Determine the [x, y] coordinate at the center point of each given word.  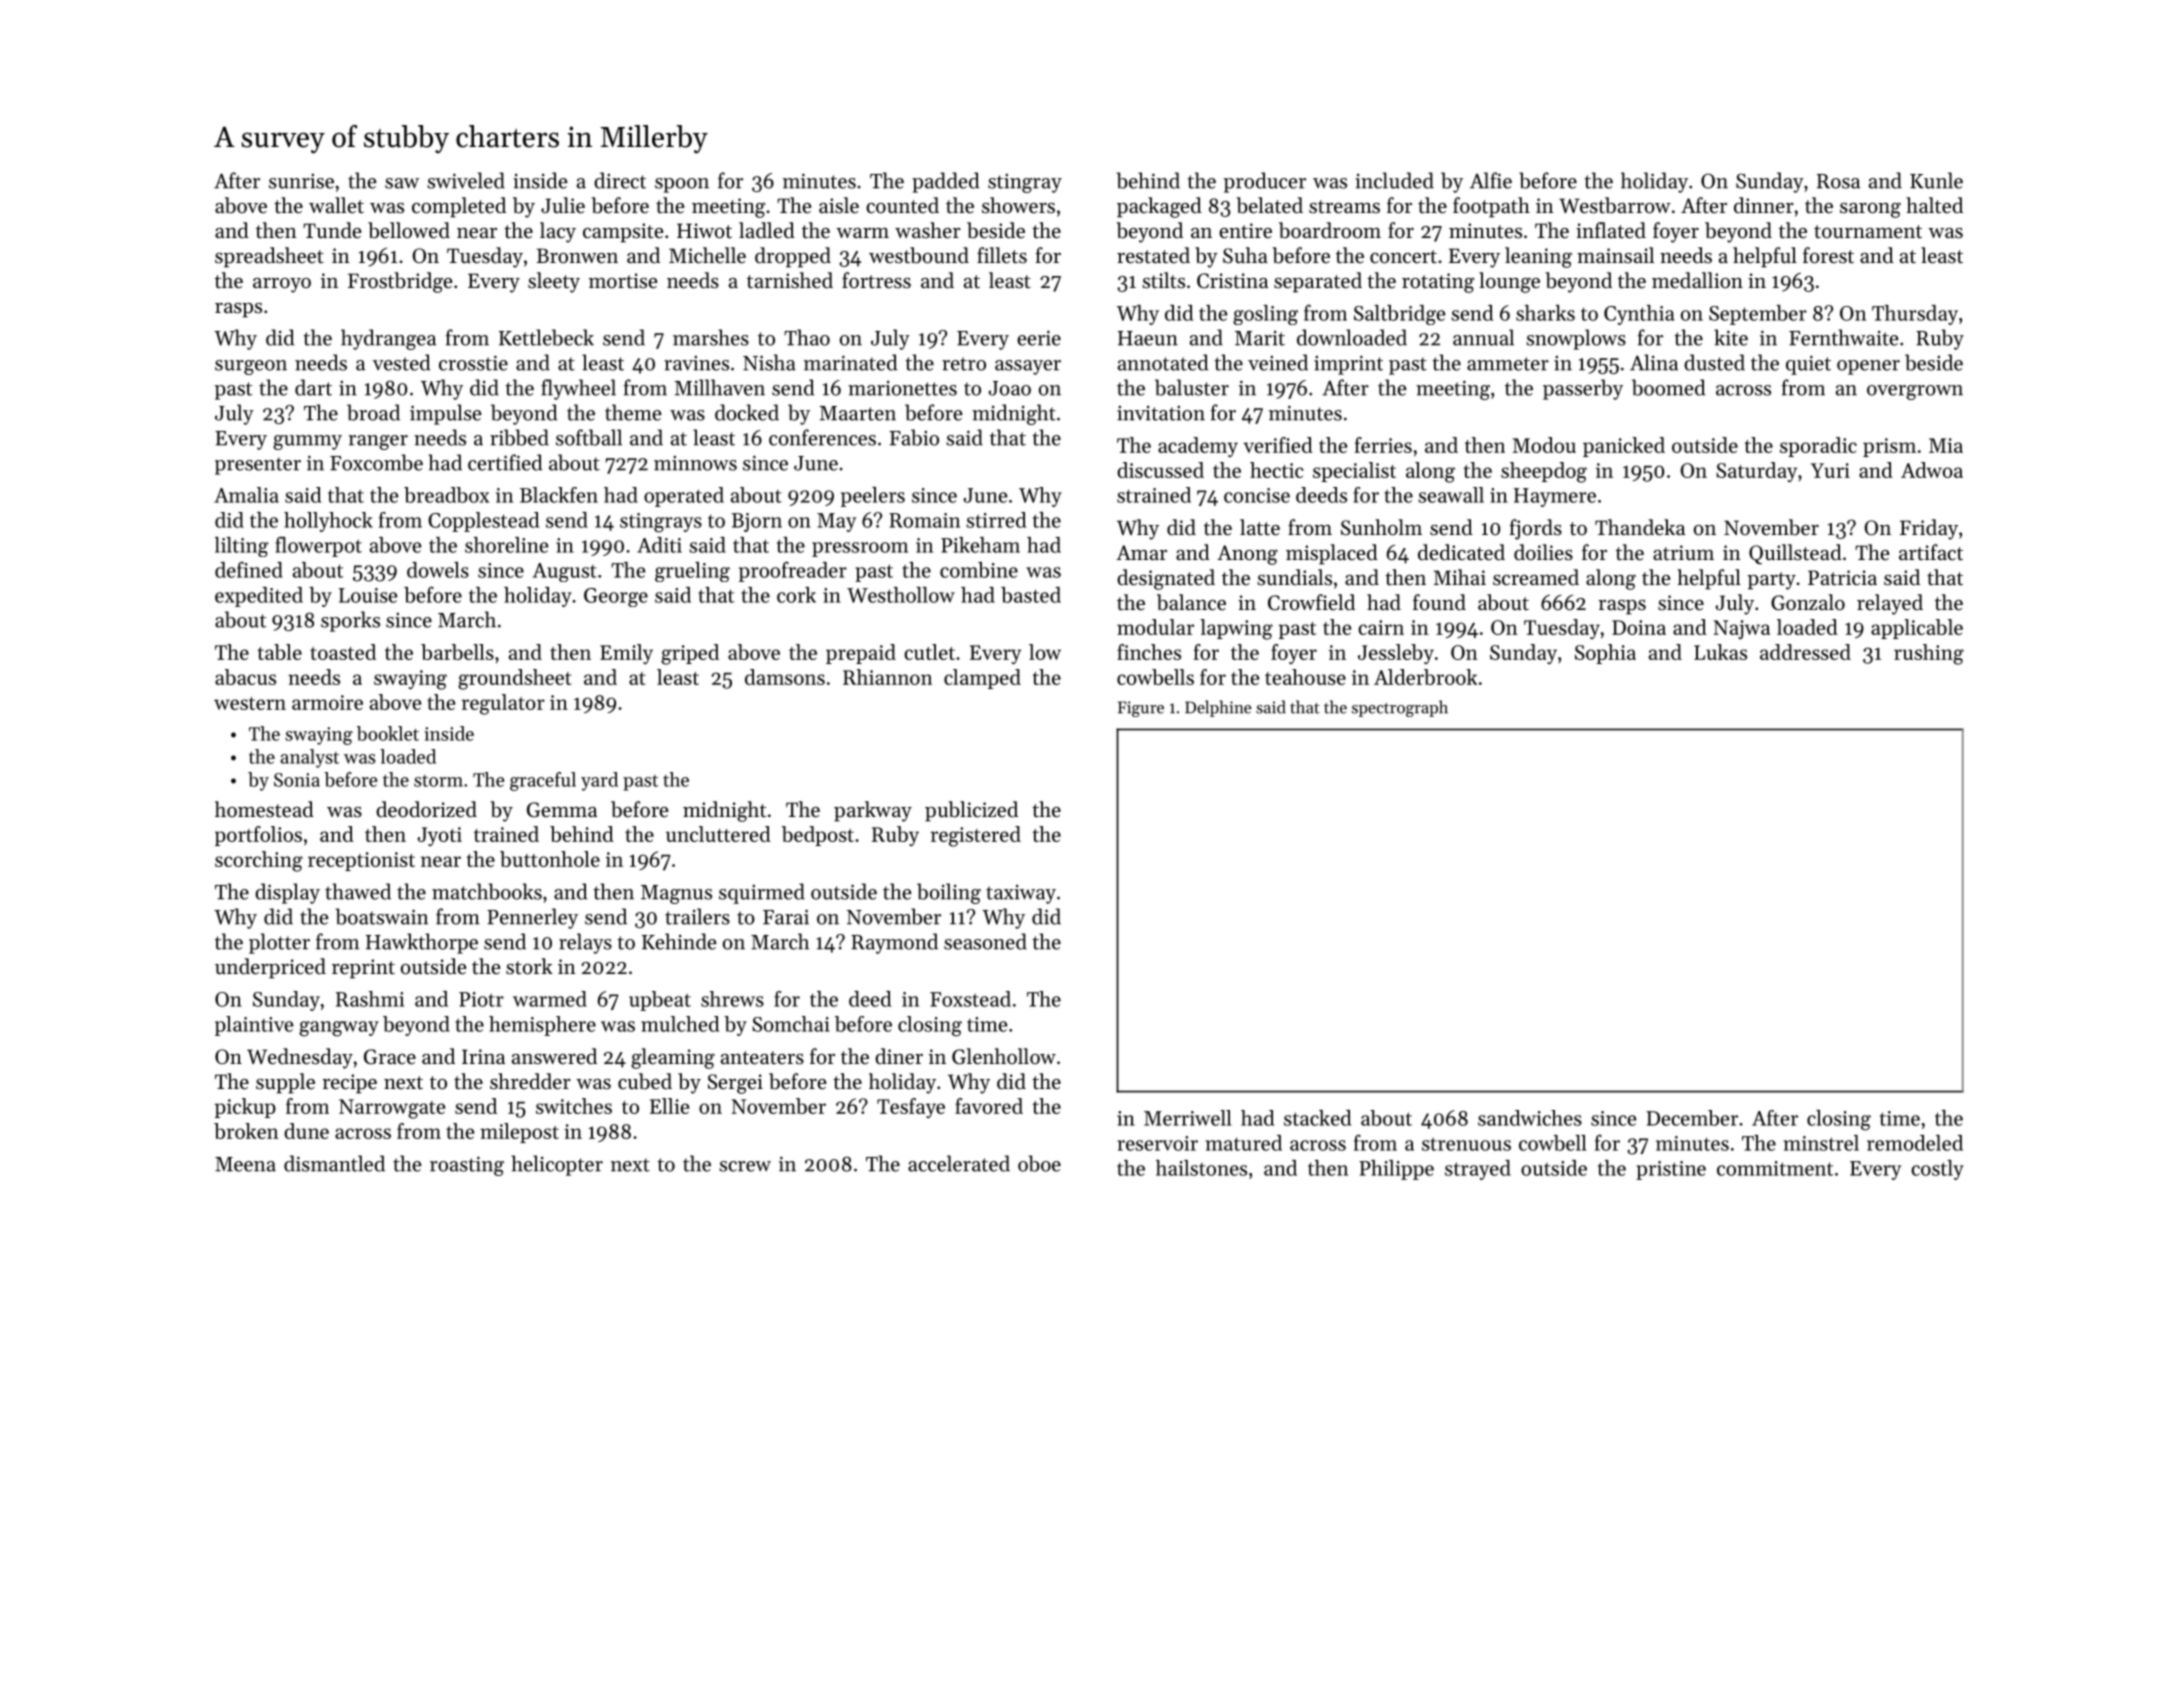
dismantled [334, 1163]
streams [1344, 207]
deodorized [426, 809]
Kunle [1936, 180]
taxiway [1021, 894]
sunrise [301, 181]
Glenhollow [1004, 1056]
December [1692, 1118]
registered [976, 836]
